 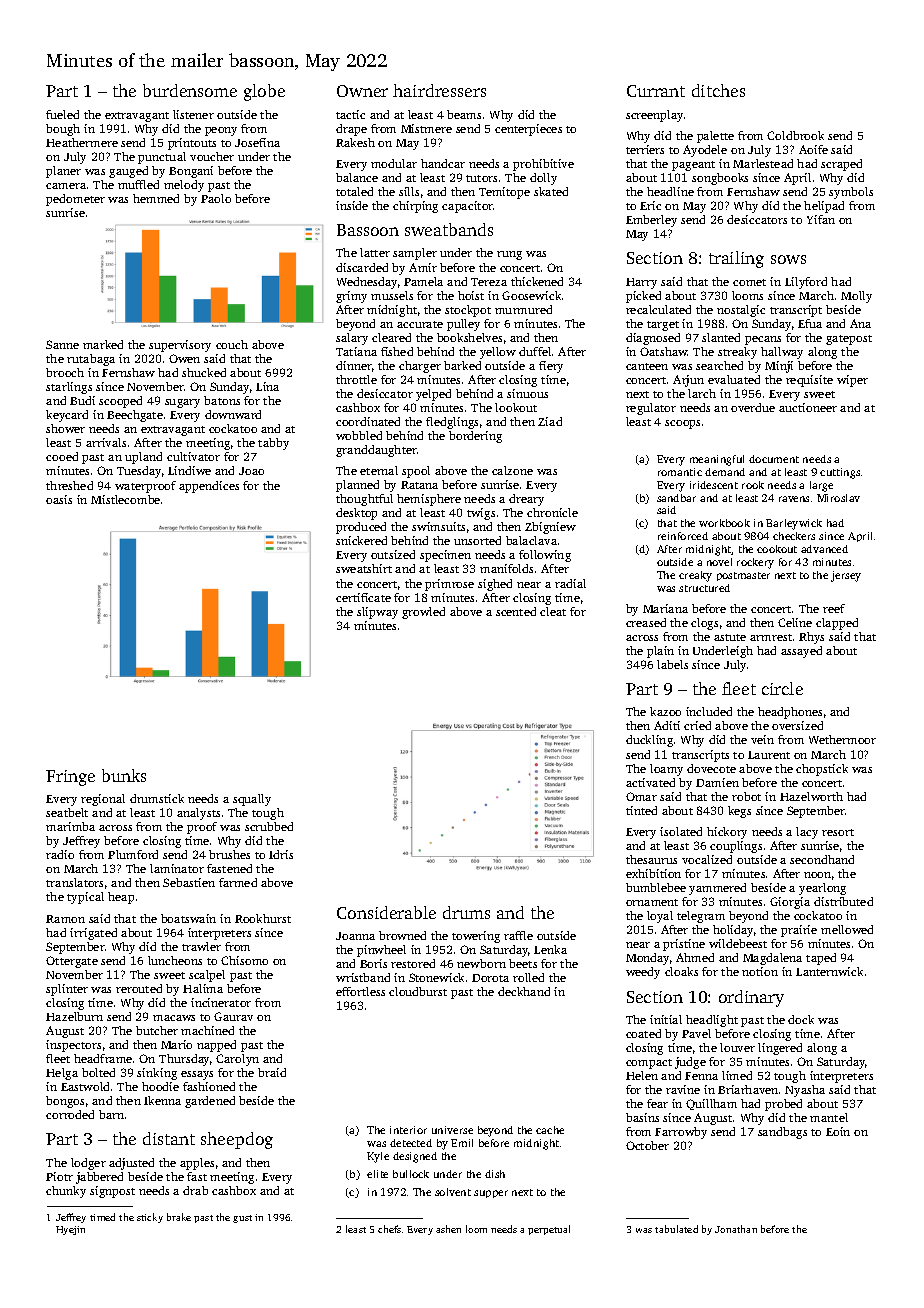 What do you see at coordinates (704, 624) in the page?
I see `clogs` at bounding box center [704, 624].
